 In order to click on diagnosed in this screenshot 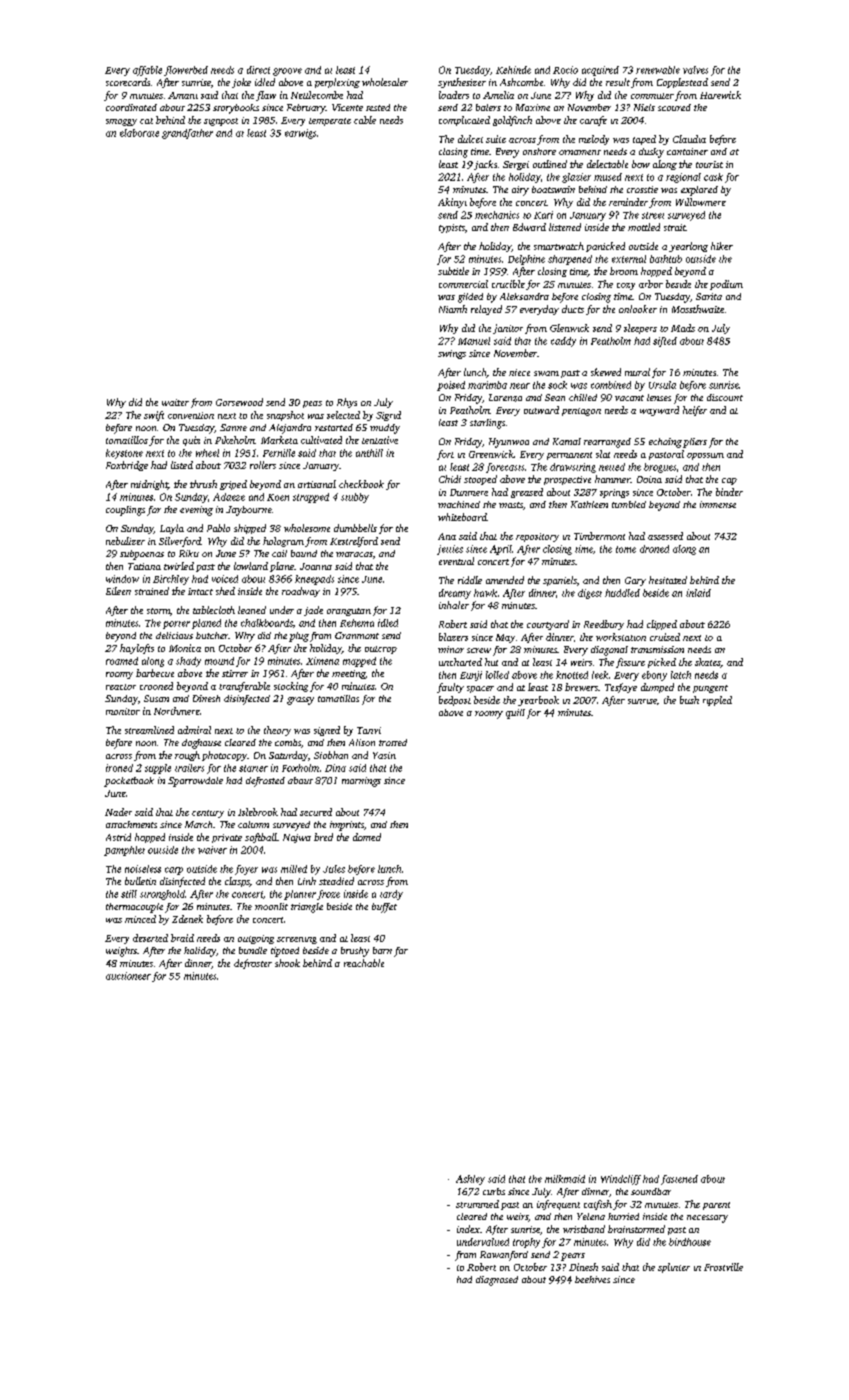, I will do `click(497, 1281)`.
